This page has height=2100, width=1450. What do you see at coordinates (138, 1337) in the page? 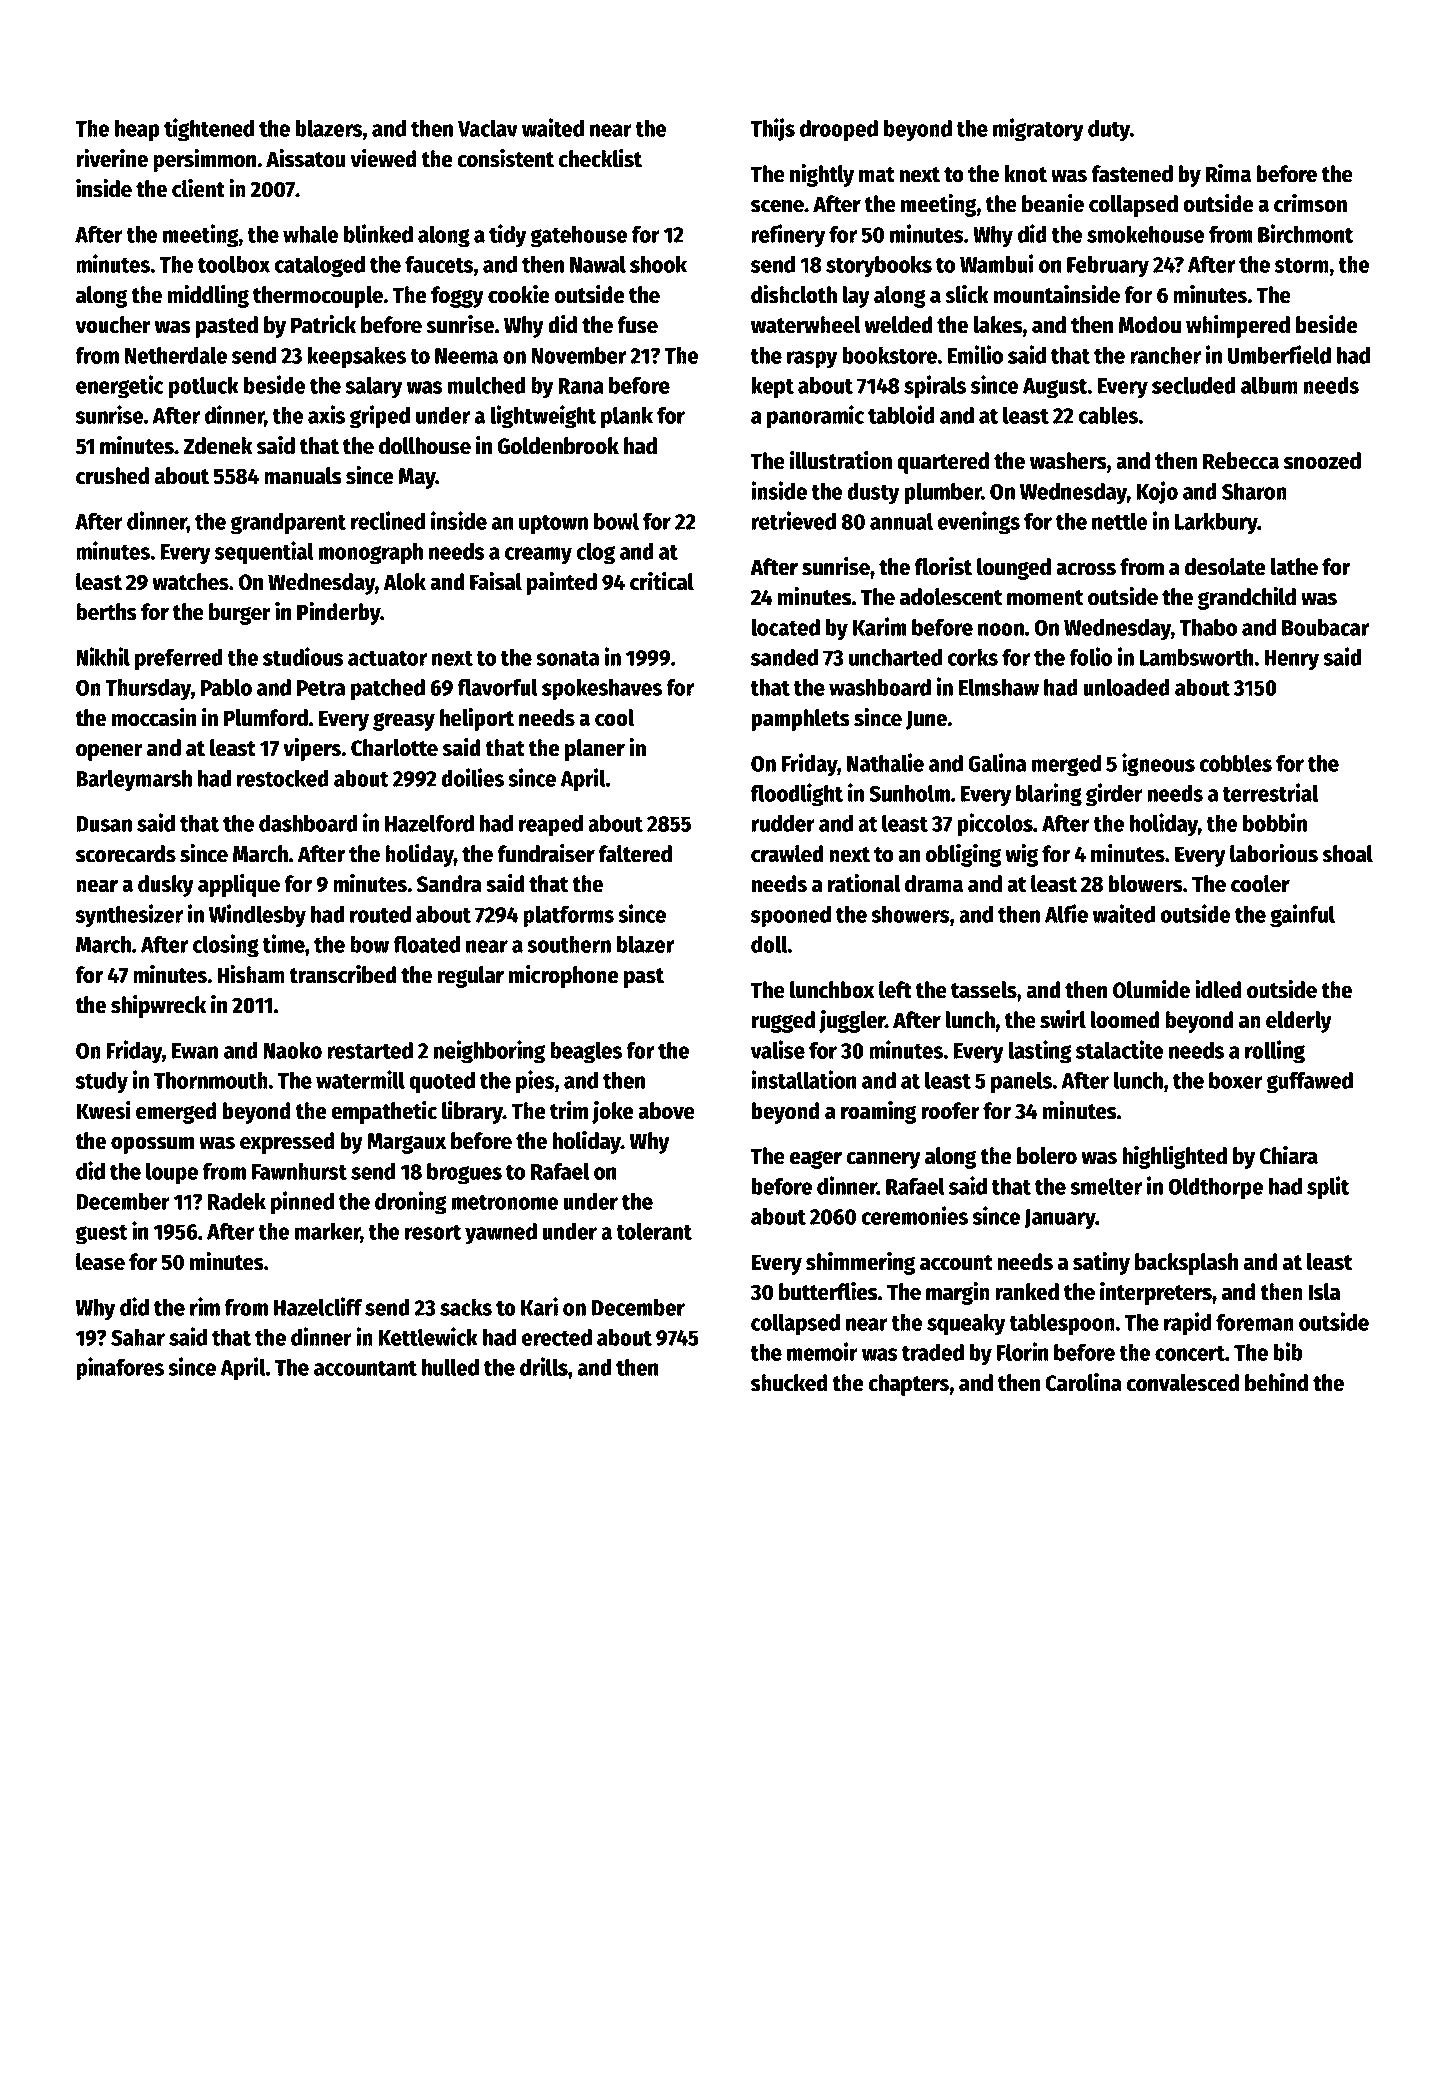
I see `Sahar` at bounding box center [138, 1337].
